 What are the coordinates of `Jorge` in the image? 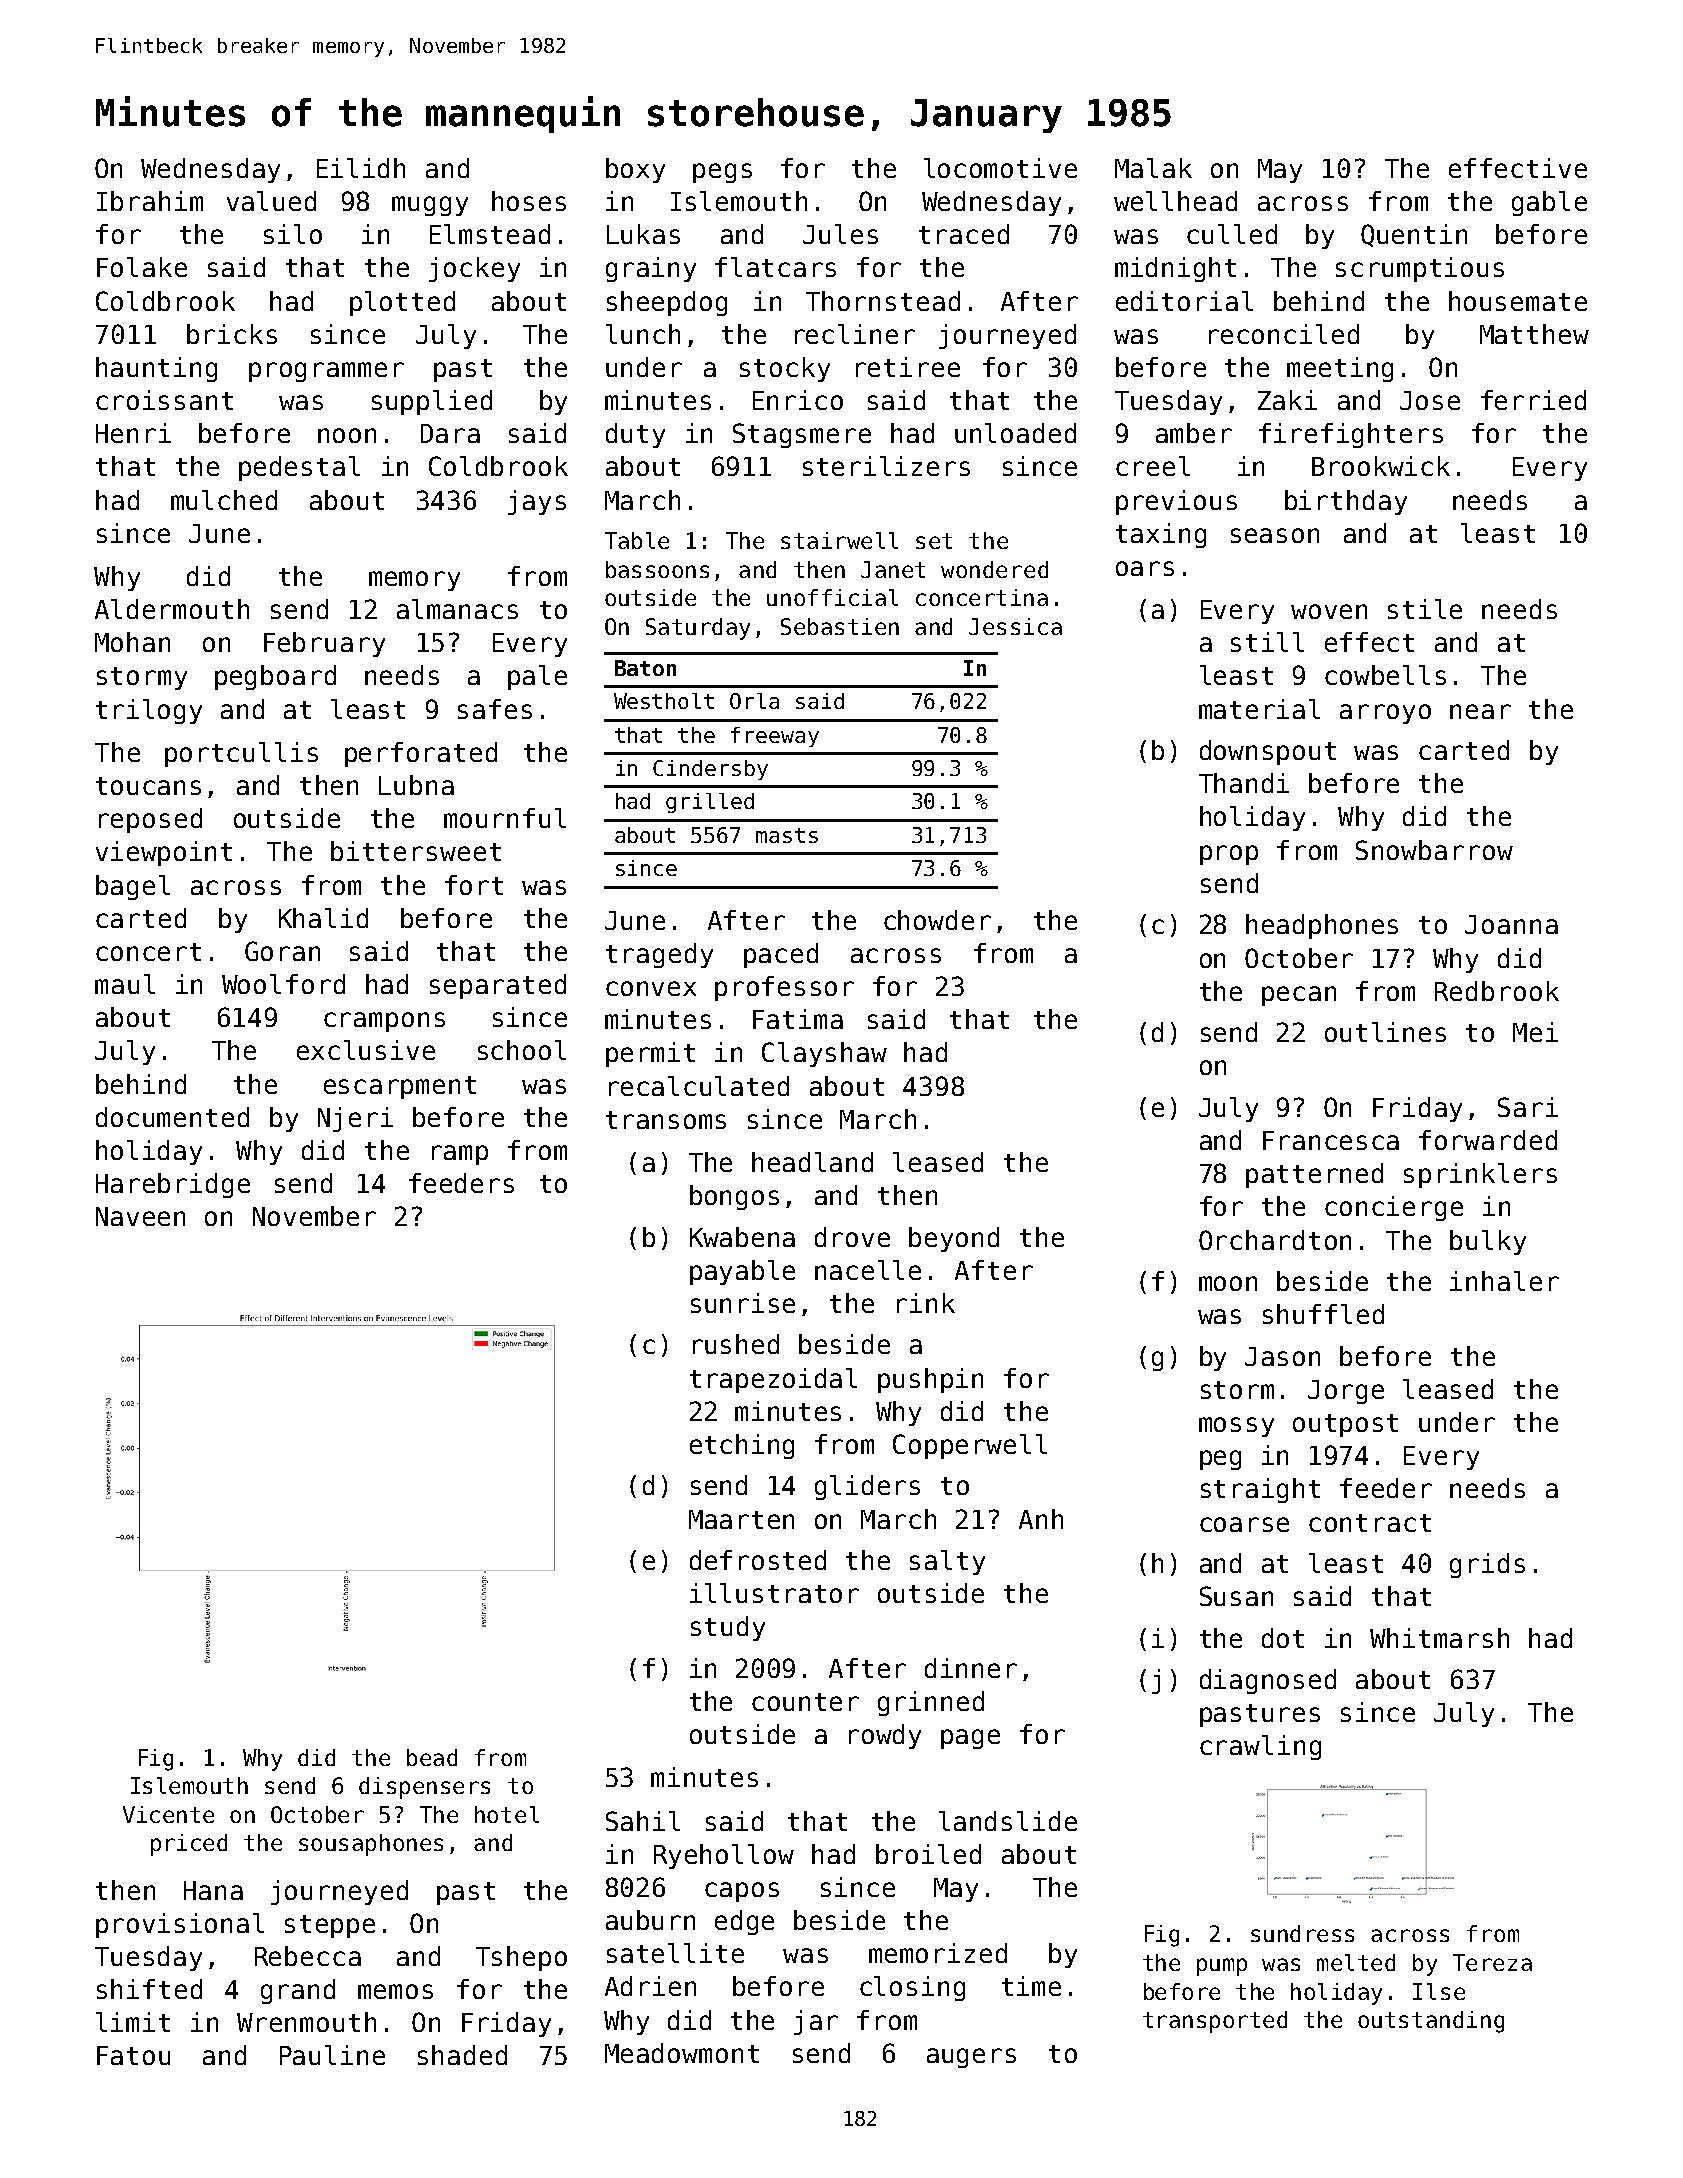 It's located at (1346, 1392).
